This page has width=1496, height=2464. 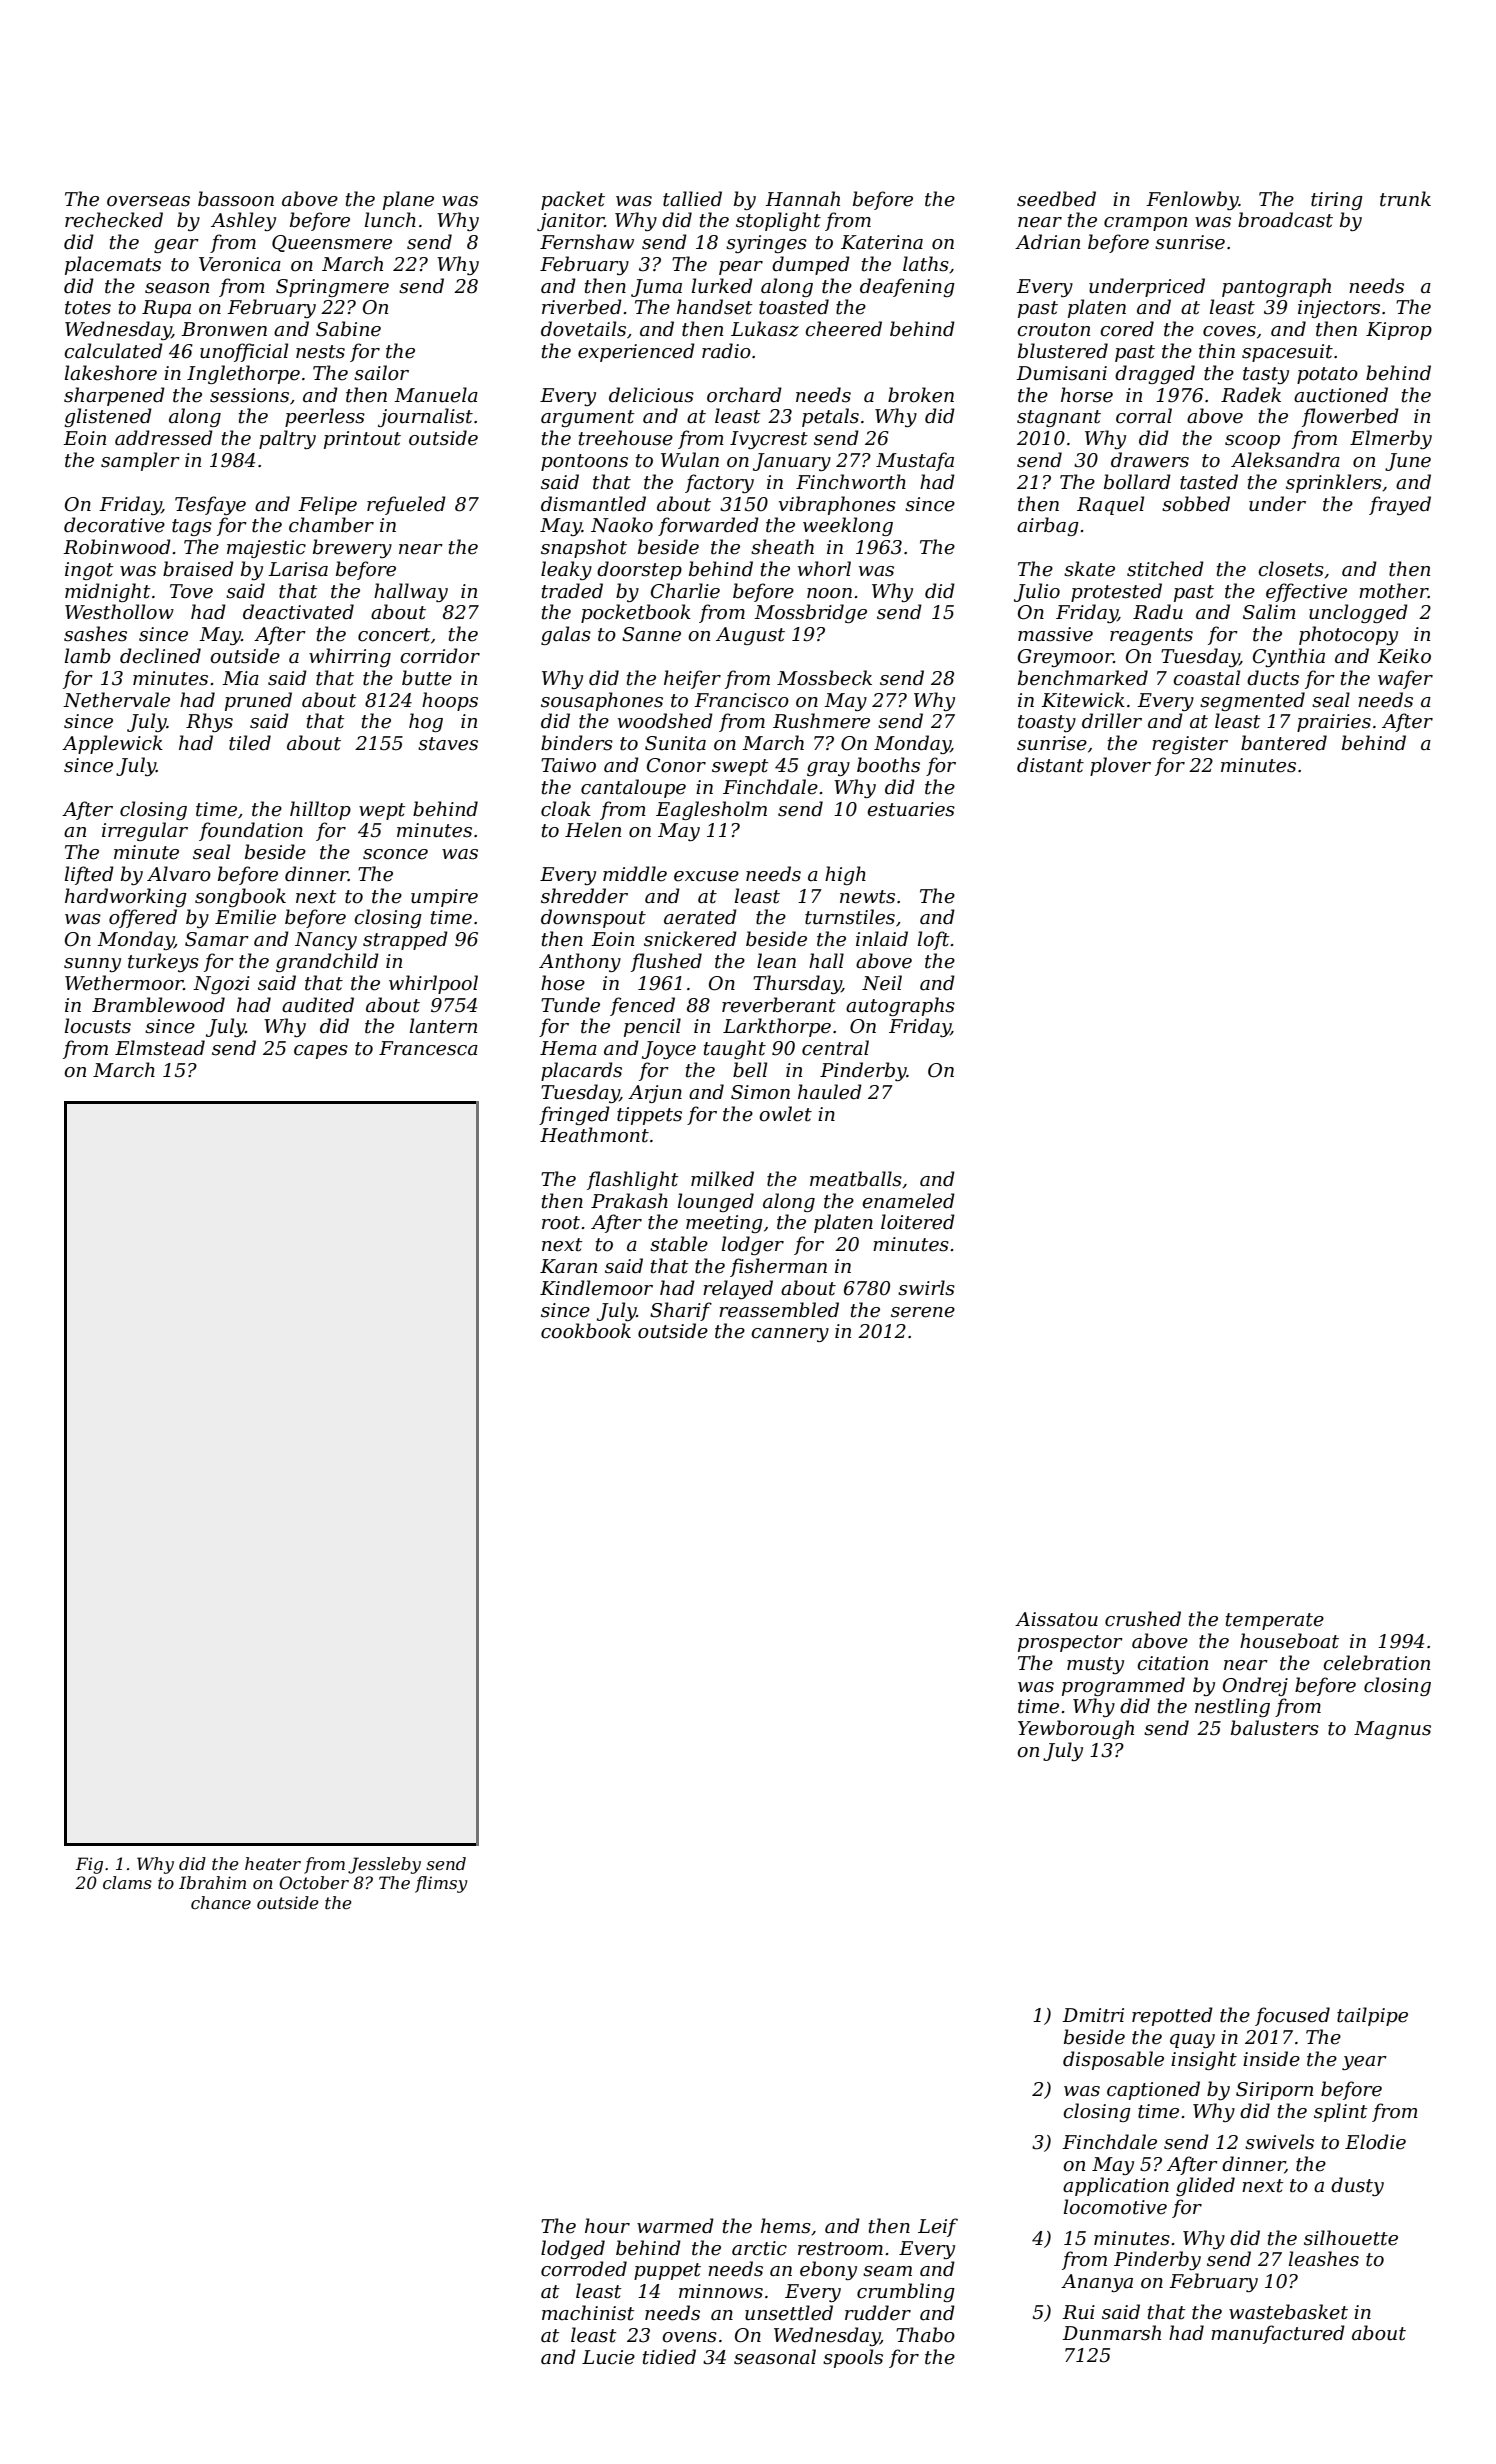 What do you see at coordinates (1284, 743) in the page?
I see `bantered` at bounding box center [1284, 743].
